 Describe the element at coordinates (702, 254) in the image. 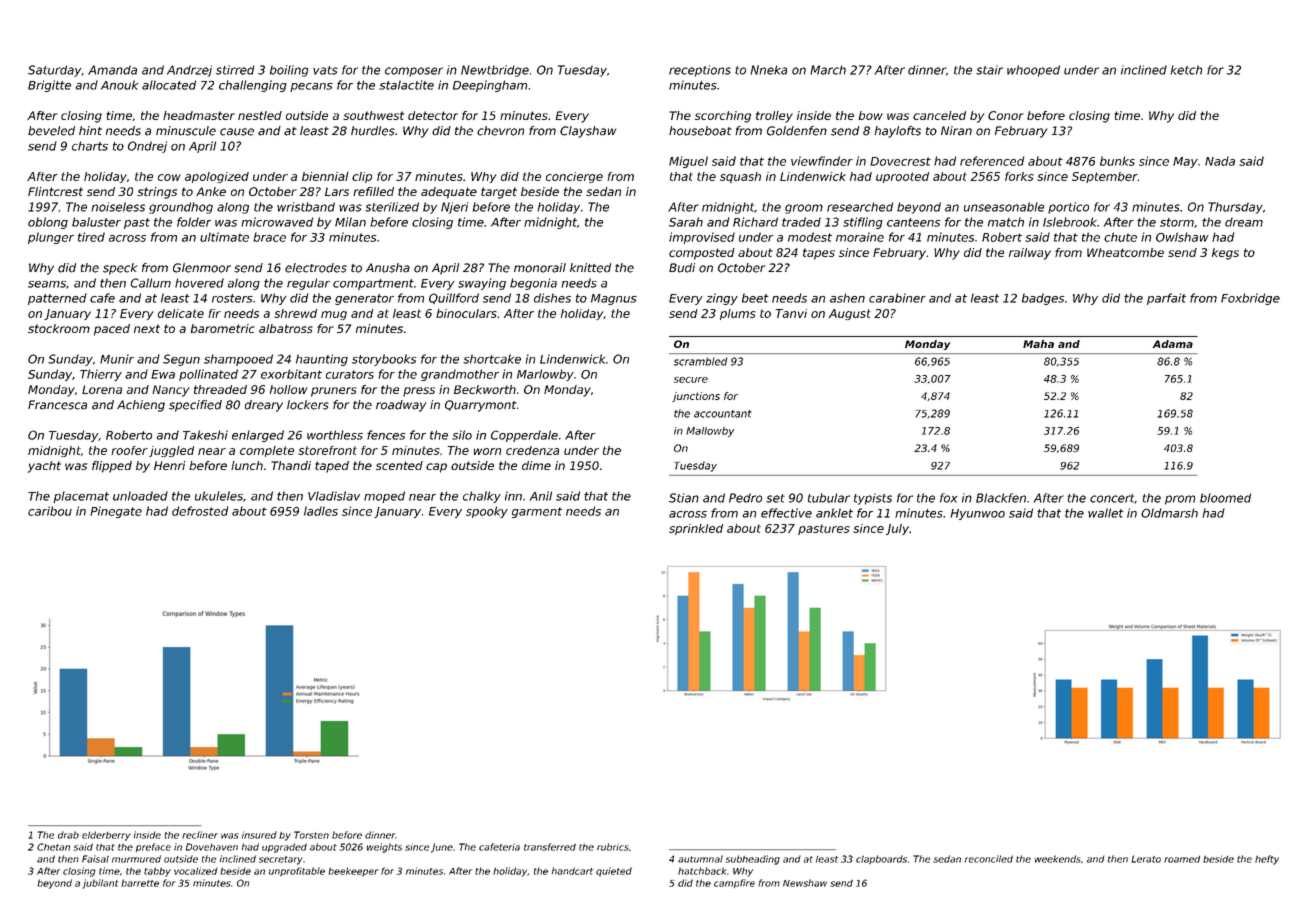

I see `composted` at that location.
